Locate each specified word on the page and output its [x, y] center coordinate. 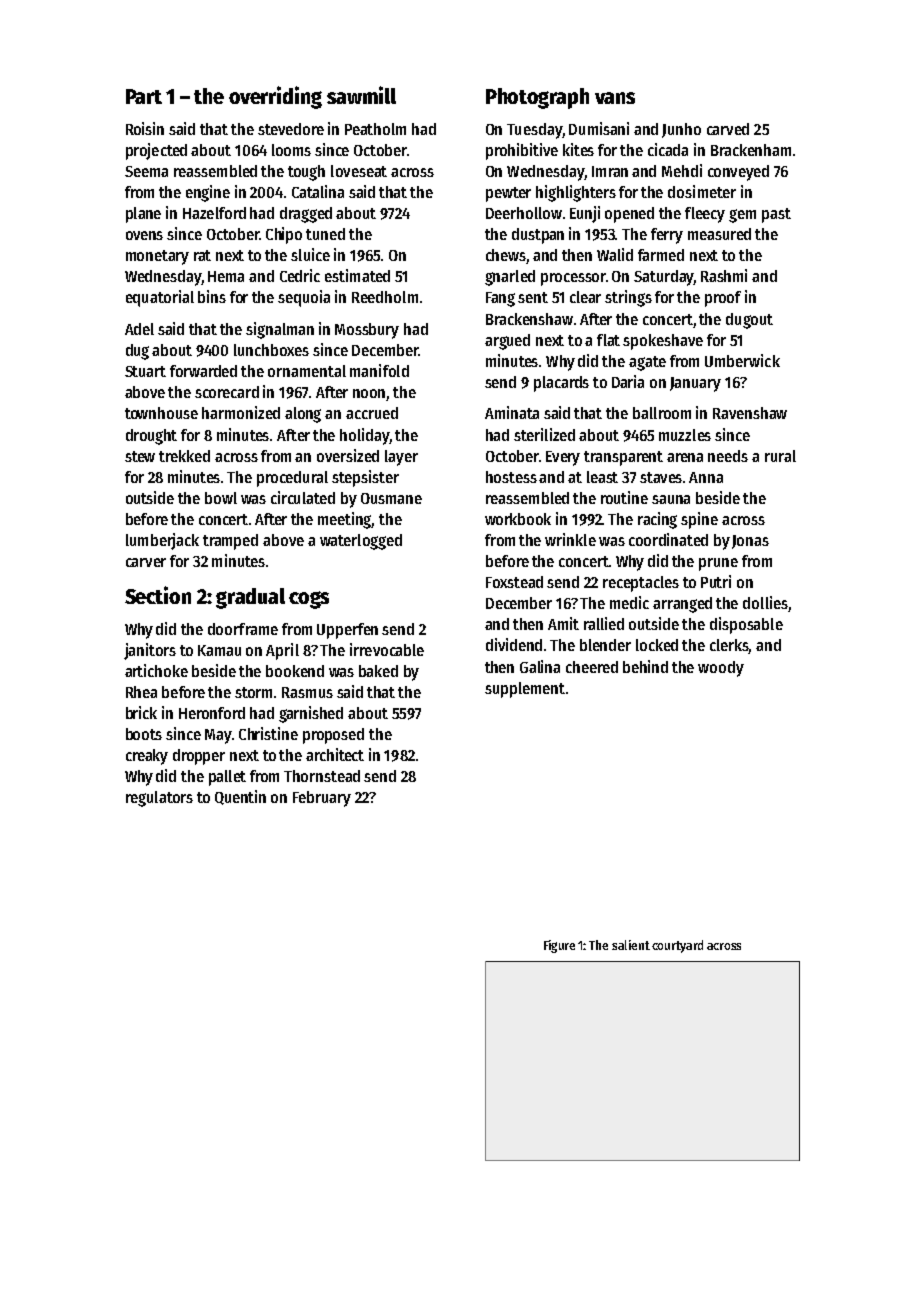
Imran [610, 171]
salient [631, 945]
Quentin [240, 797]
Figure [559, 946]
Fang [500, 299]
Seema [146, 171]
